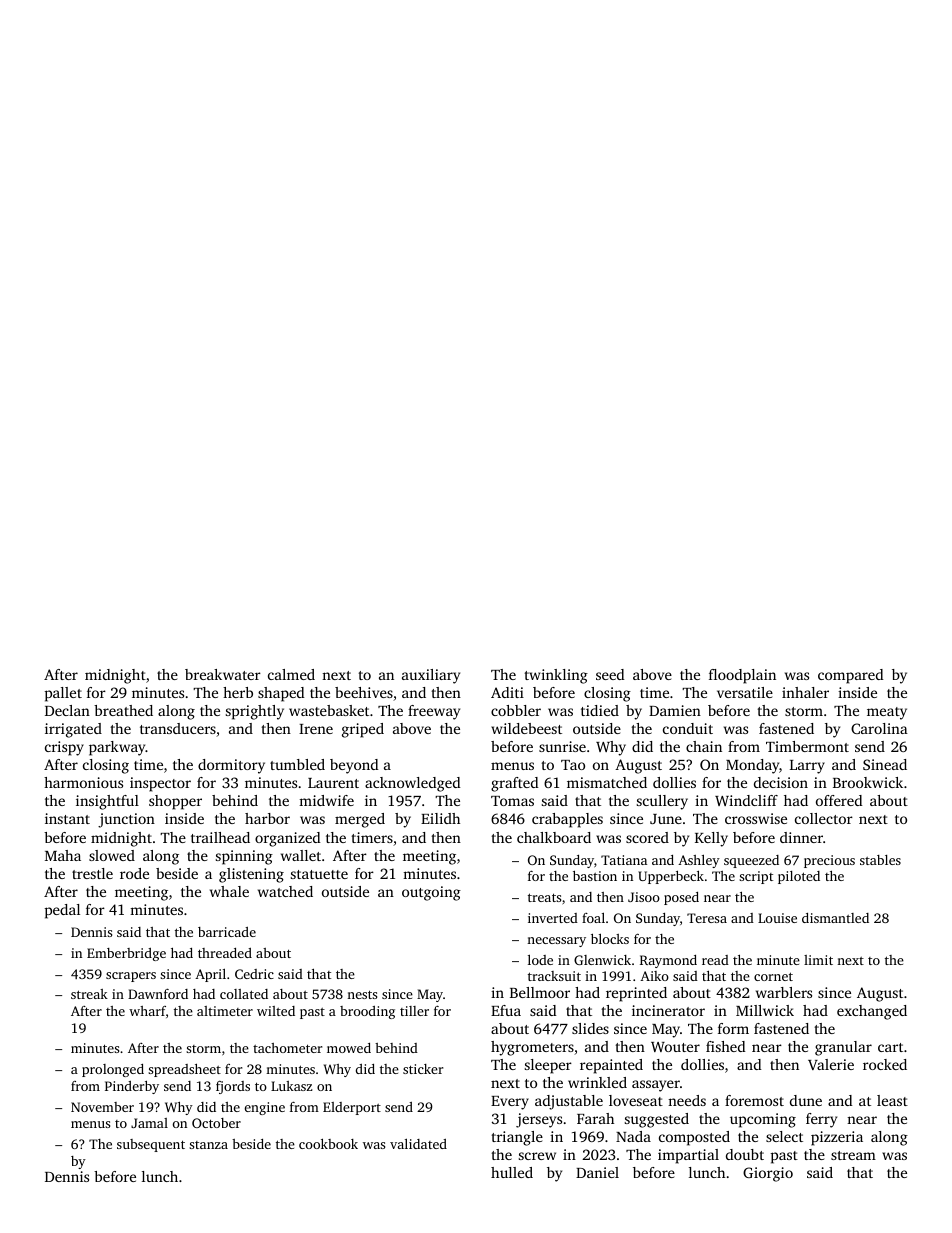 This screenshot has width=952, height=1233. I want to click on harmonious, so click(83, 782).
